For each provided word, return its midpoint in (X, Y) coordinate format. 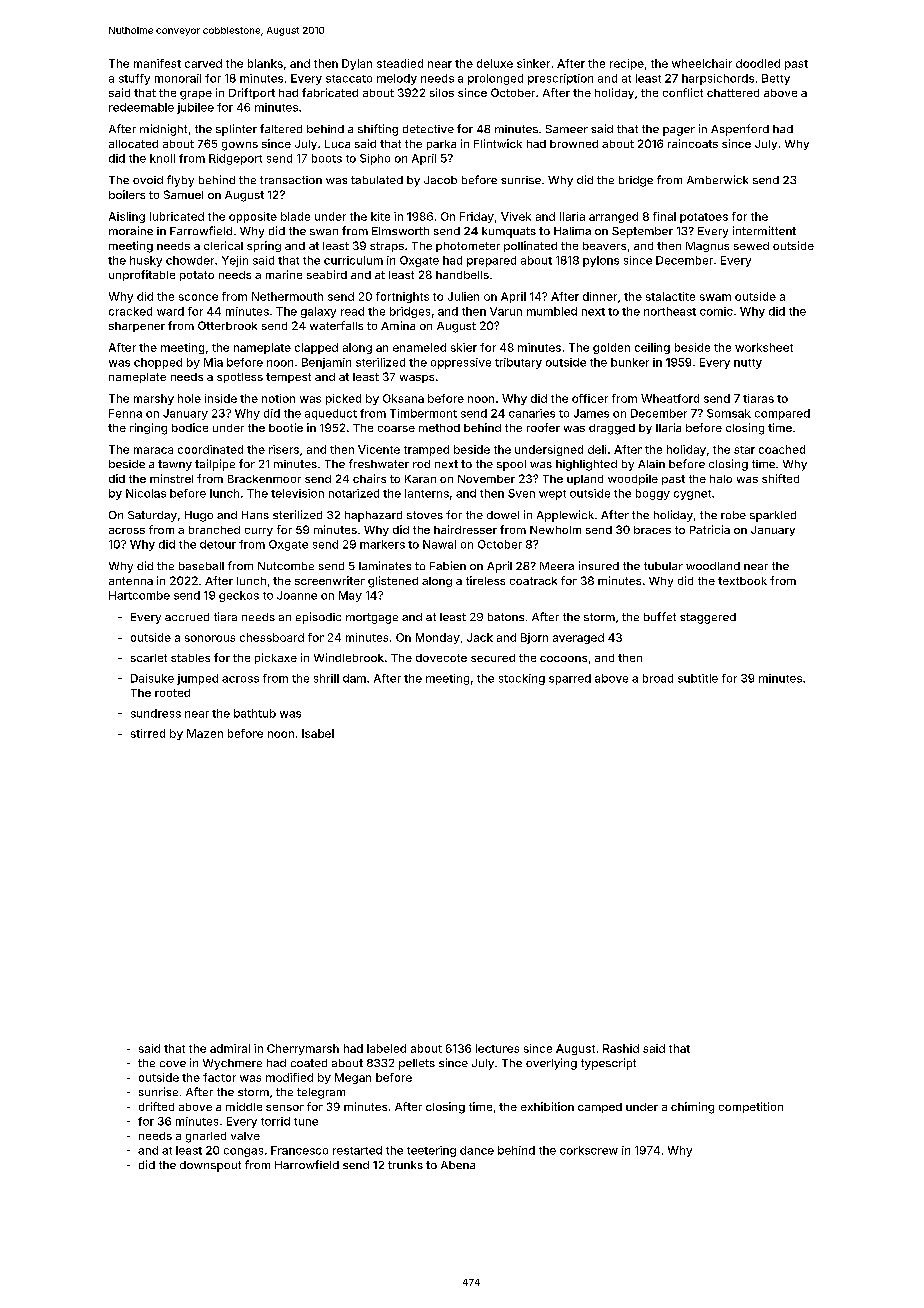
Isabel (318, 733)
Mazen (205, 733)
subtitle (698, 678)
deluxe (495, 63)
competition (751, 1107)
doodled (758, 63)
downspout (210, 1166)
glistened (393, 582)
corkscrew (589, 1150)
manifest (157, 63)
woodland (713, 566)
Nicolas (146, 493)
